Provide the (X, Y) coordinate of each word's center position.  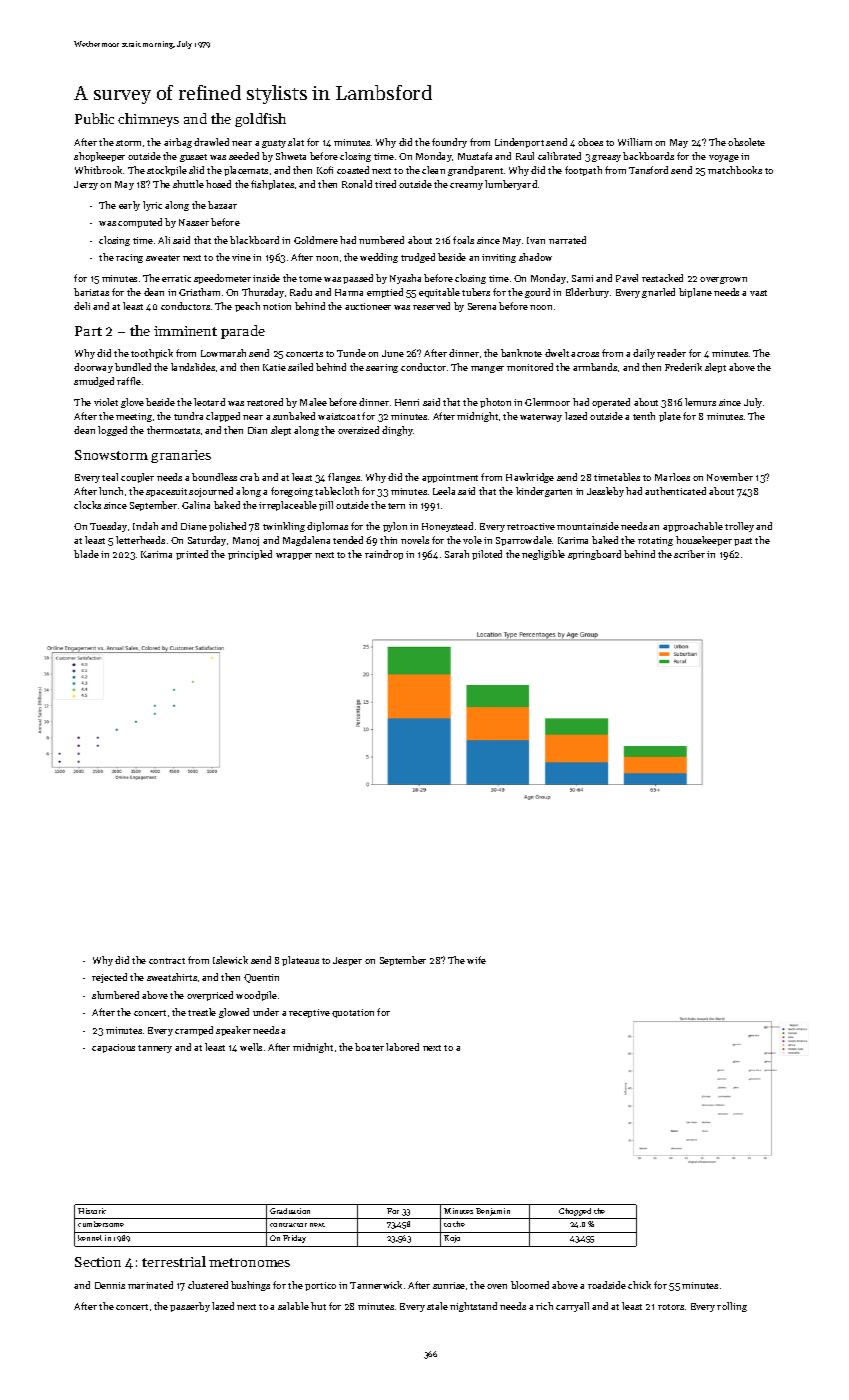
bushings (250, 1286)
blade (86, 554)
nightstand (473, 1307)
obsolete (746, 142)
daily (644, 354)
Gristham (199, 292)
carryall (572, 1307)
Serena (482, 306)
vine (241, 257)
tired (385, 184)
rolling (732, 1307)
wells (251, 1047)
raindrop (384, 555)
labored (402, 1047)
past (743, 542)
